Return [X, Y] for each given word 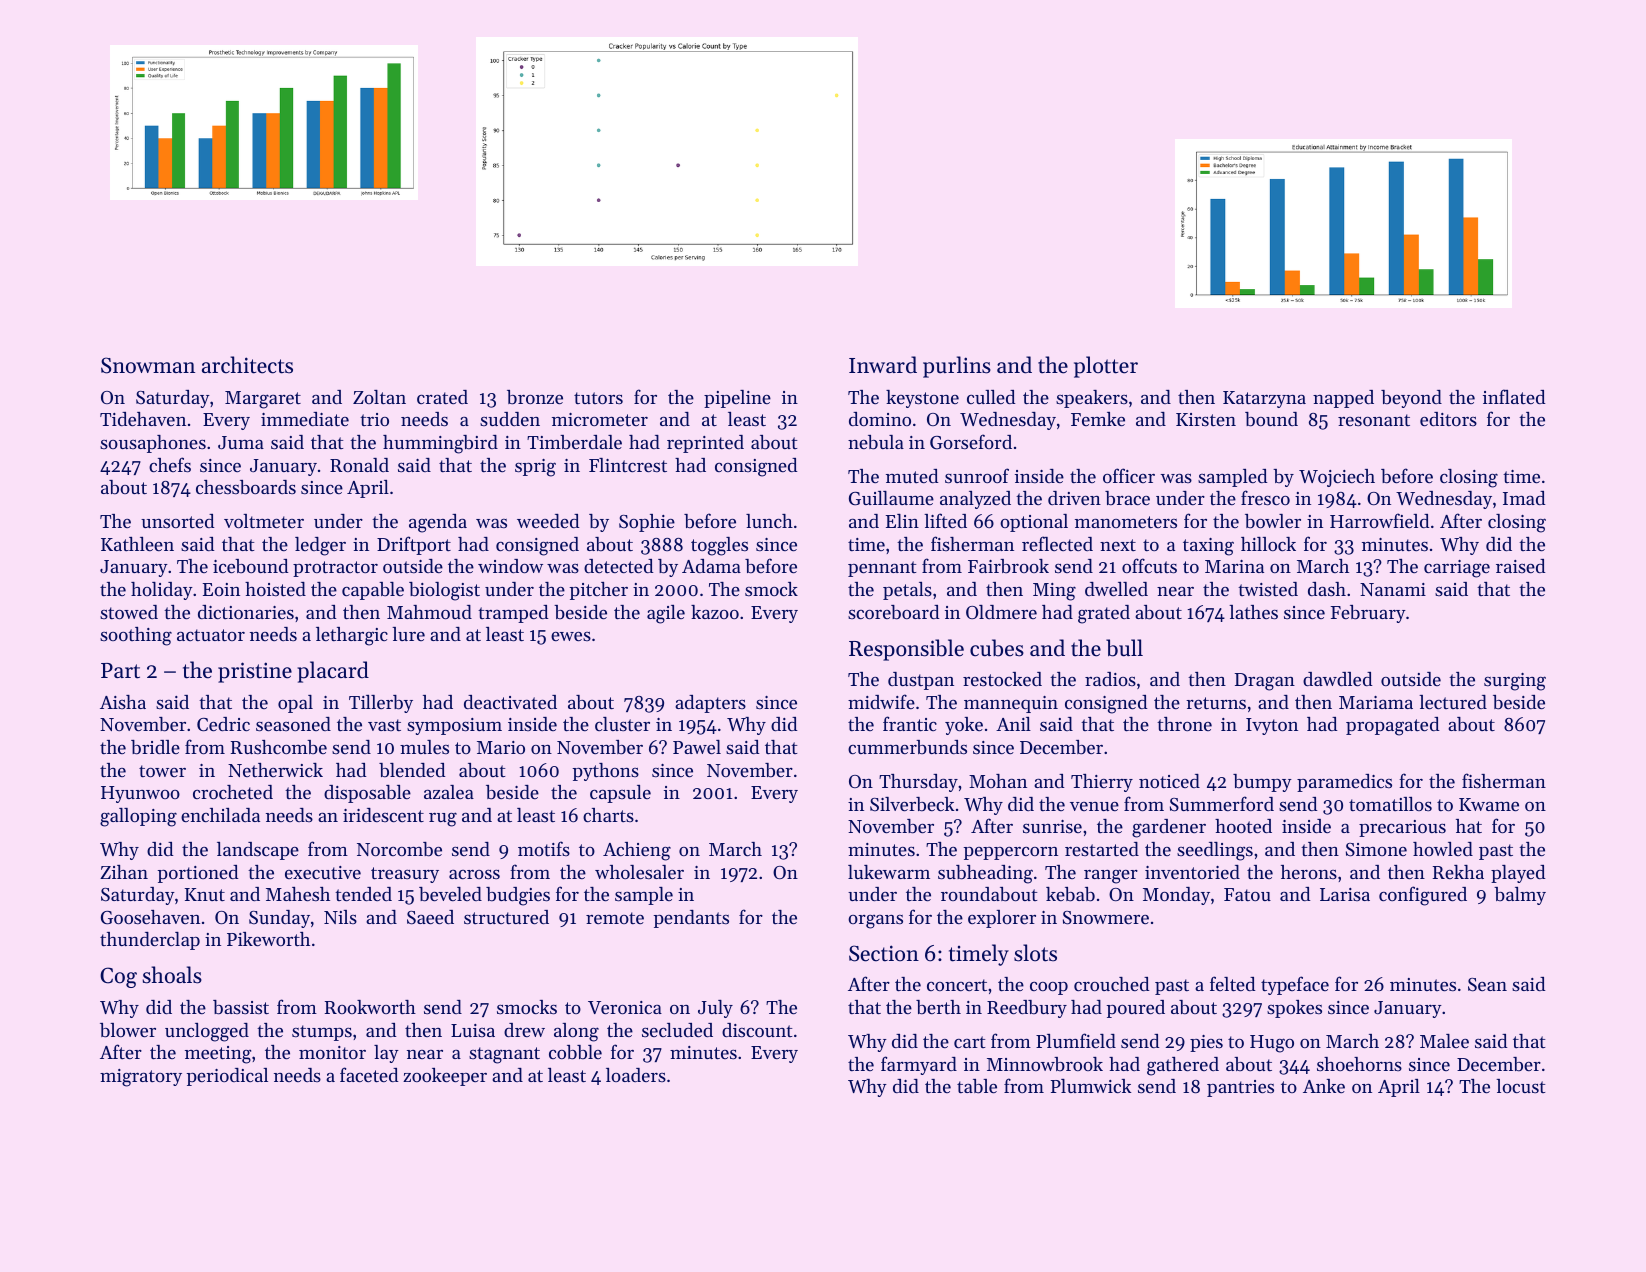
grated [1104, 614]
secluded [677, 1030]
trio [374, 419]
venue [1094, 806]
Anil [1013, 724]
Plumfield [1076, 1040]
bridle [155, 747]
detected [619, 566]
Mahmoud [429, 612]
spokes [1294, 1009]
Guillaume [891, 498]
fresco [1265, 497]
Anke [1324, 1086]
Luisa [473, 1030]
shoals [172, 975]
